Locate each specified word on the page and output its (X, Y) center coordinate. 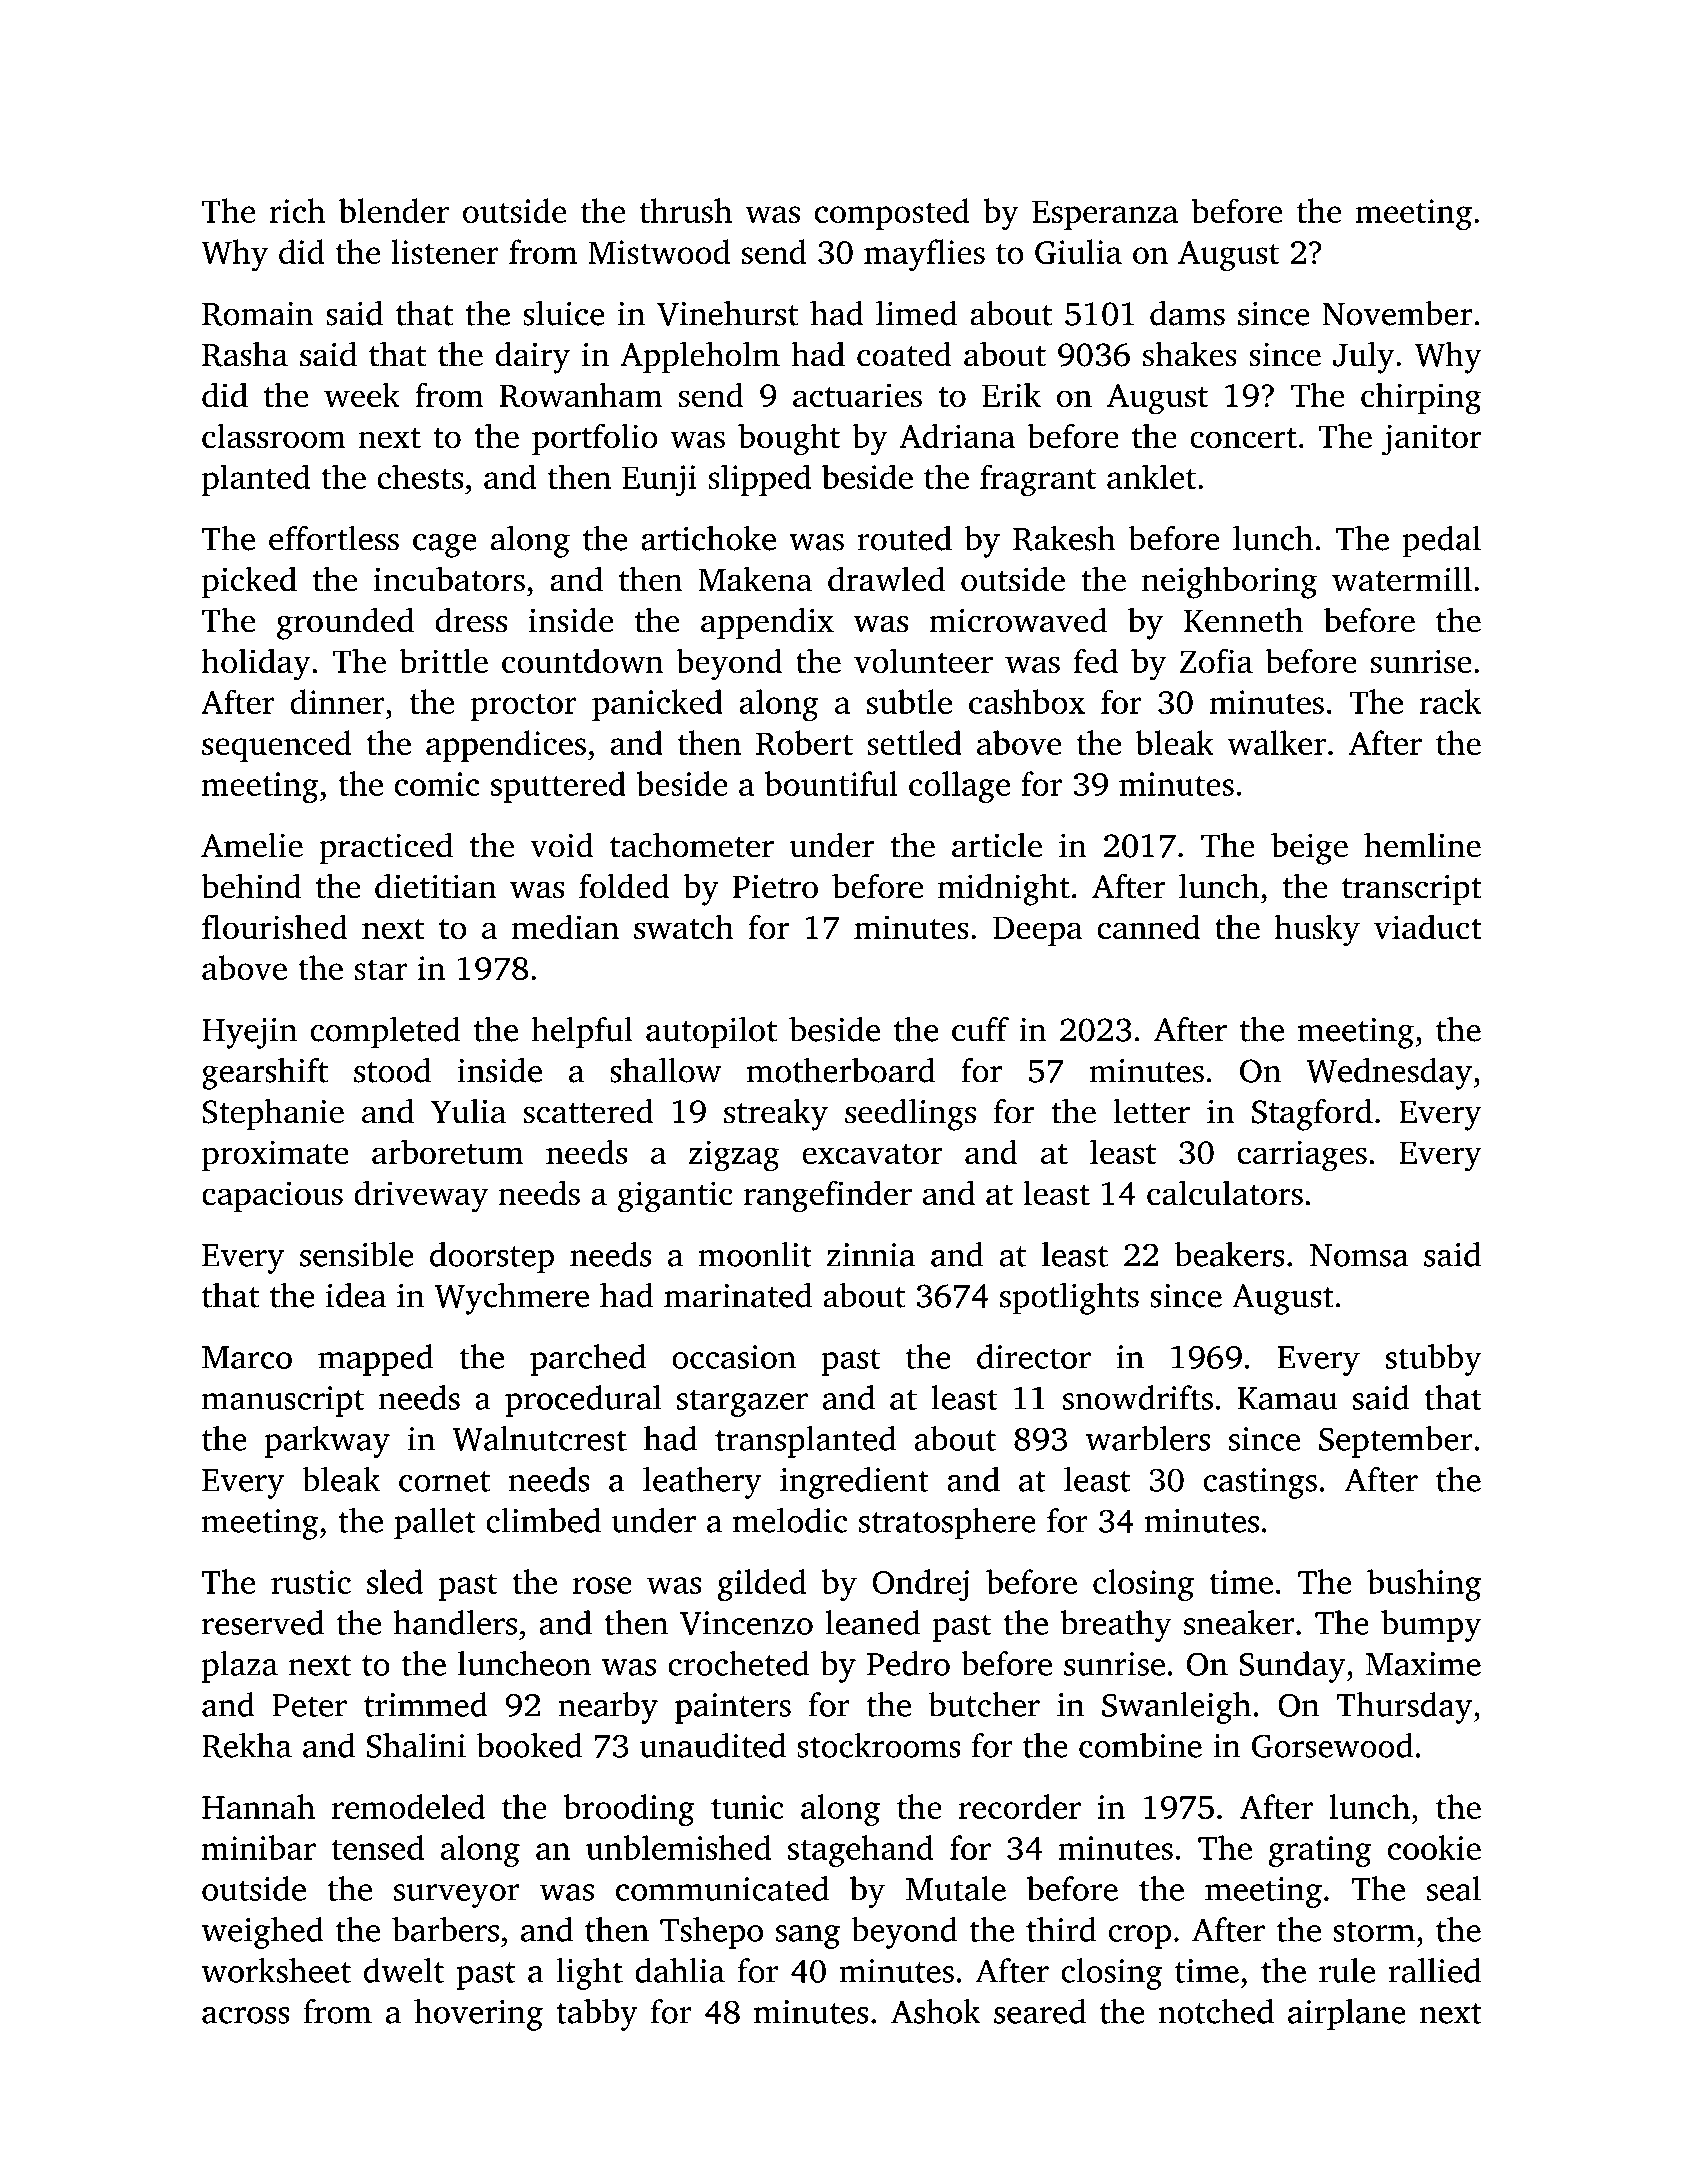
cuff (980, 1029)
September (1395, 1442)
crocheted (738, 1663)
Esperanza (1105, 215)
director (1034, 1356)
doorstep (492, 1258)
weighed (262, 1933)
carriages (1302, 1156)
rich (297, 210)
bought (789, 439)
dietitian (435, 886)
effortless (334, 538)
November (1397, 313)
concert (1243, 438)
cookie (1434, 1847)
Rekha (247, 1745)
